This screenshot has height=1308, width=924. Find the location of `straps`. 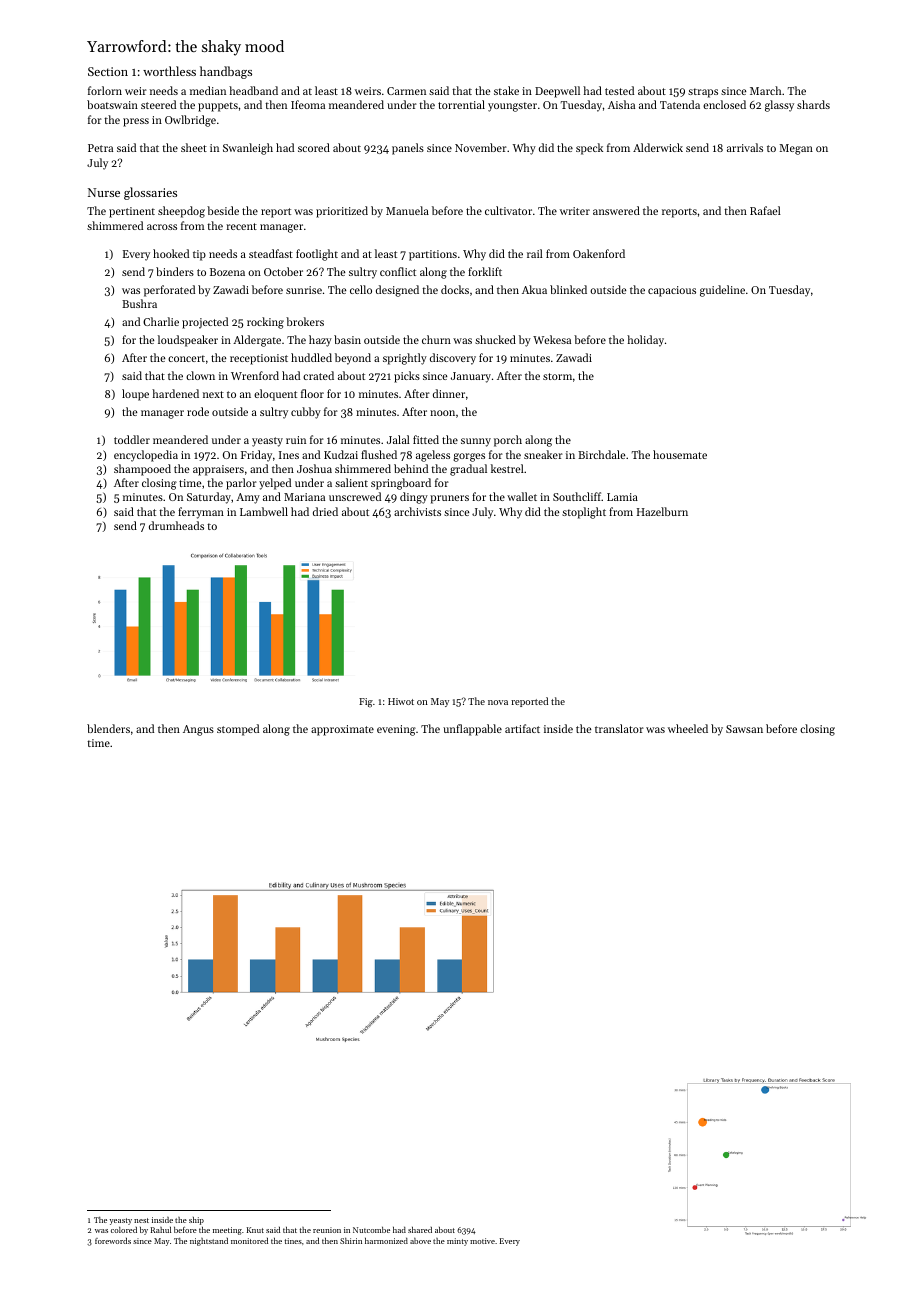

straps is located at coordinates (703, 93).
